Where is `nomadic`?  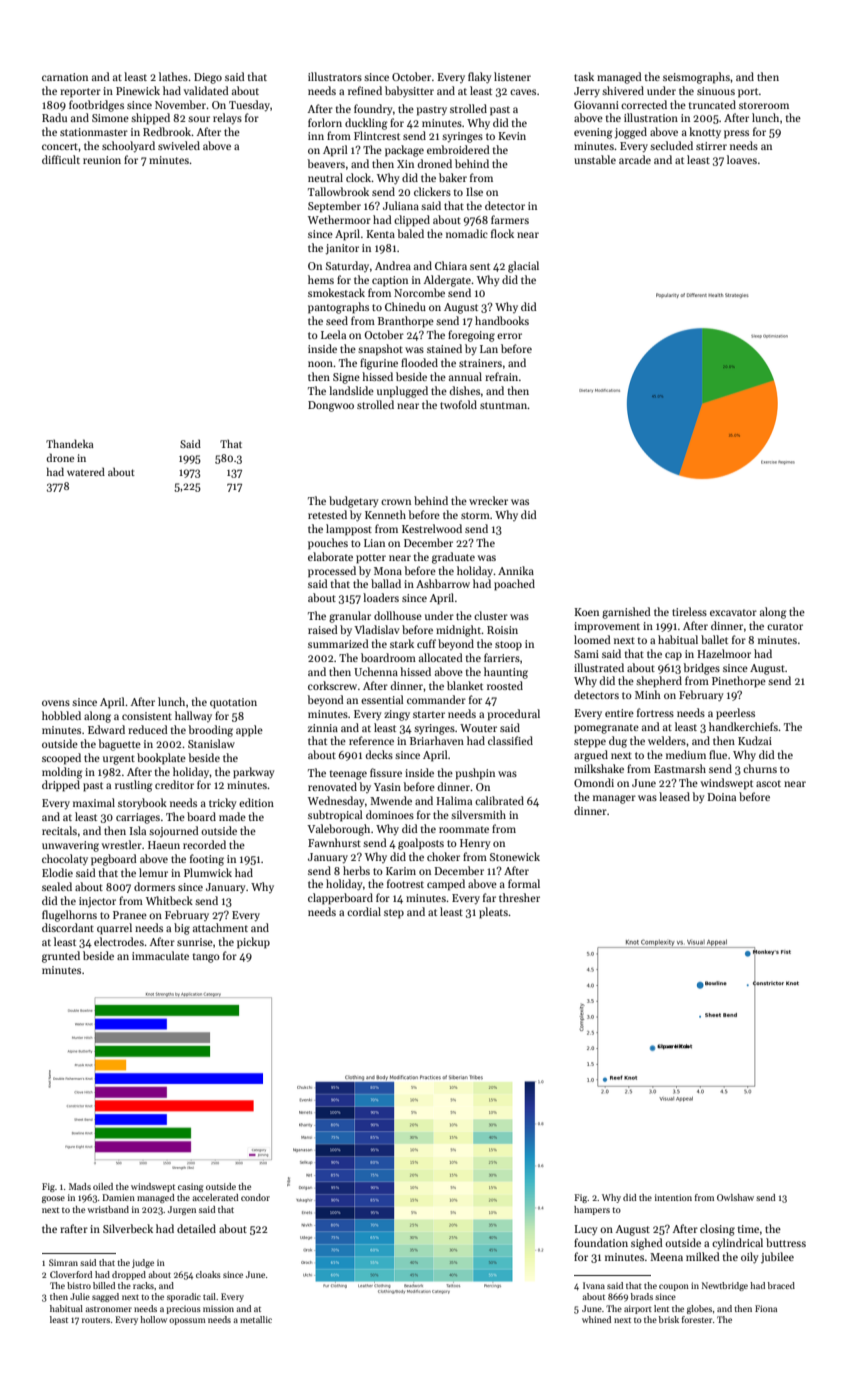
nomadic is located at coordinates (467, 233).
